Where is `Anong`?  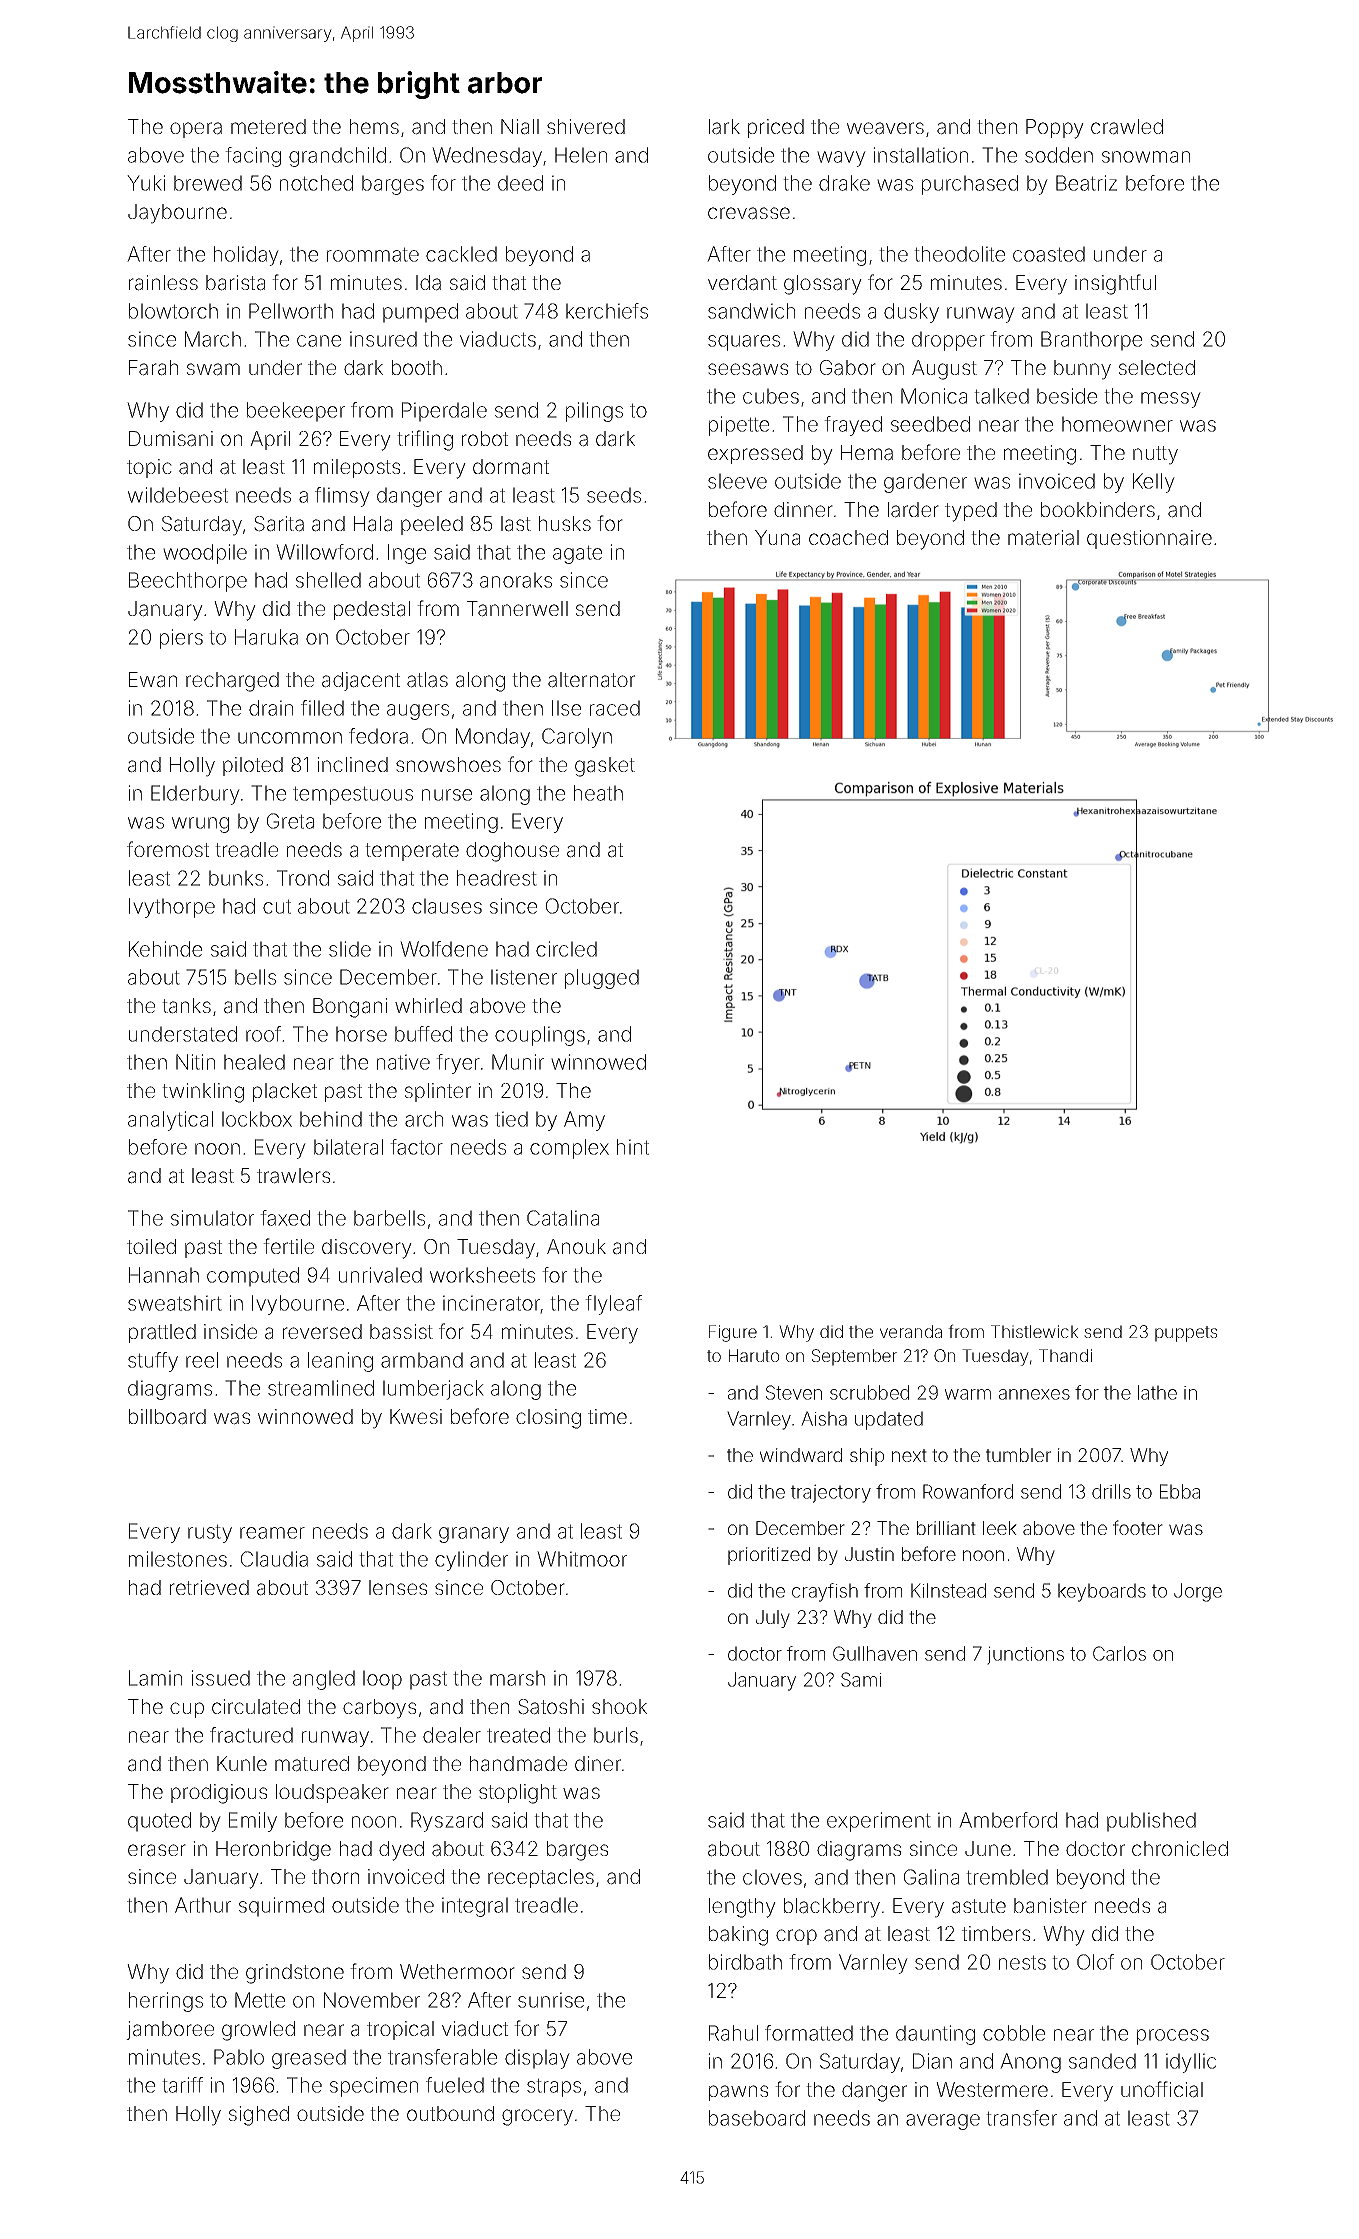
Anong is located at coordinates (1030, 2063).
